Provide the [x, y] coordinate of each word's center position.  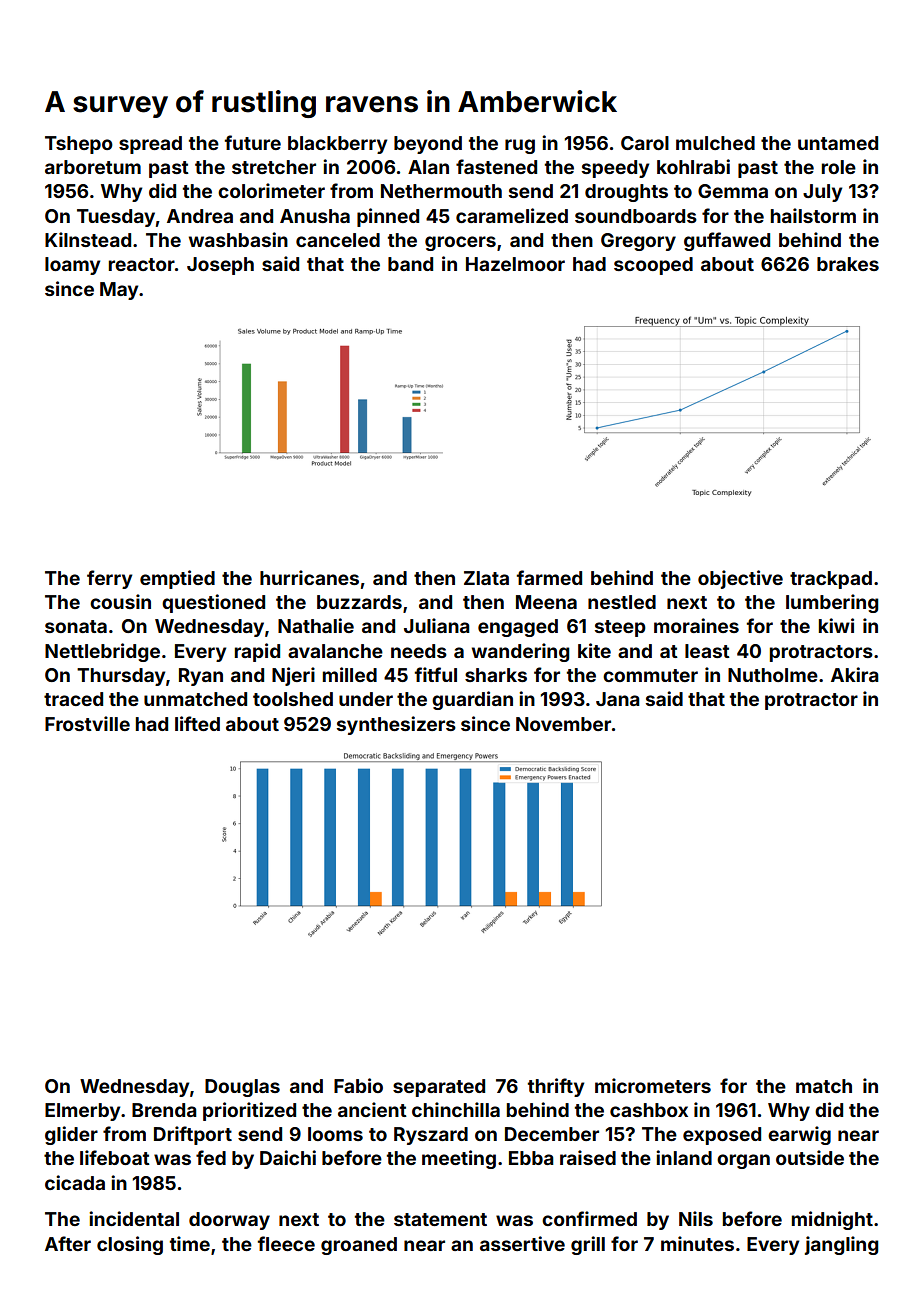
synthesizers [396, 725]
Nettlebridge [102, 652]
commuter [650, 675]
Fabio [358, 1085]
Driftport [193, 1135]
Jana [618, 699]
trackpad [831, 580]
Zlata [486, 578]
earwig [799, 1135]
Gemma [733, 191]
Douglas [242, 1088]
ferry [109, 579]
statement [440, 1219]
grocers [460, 243]
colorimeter [271, 190]
